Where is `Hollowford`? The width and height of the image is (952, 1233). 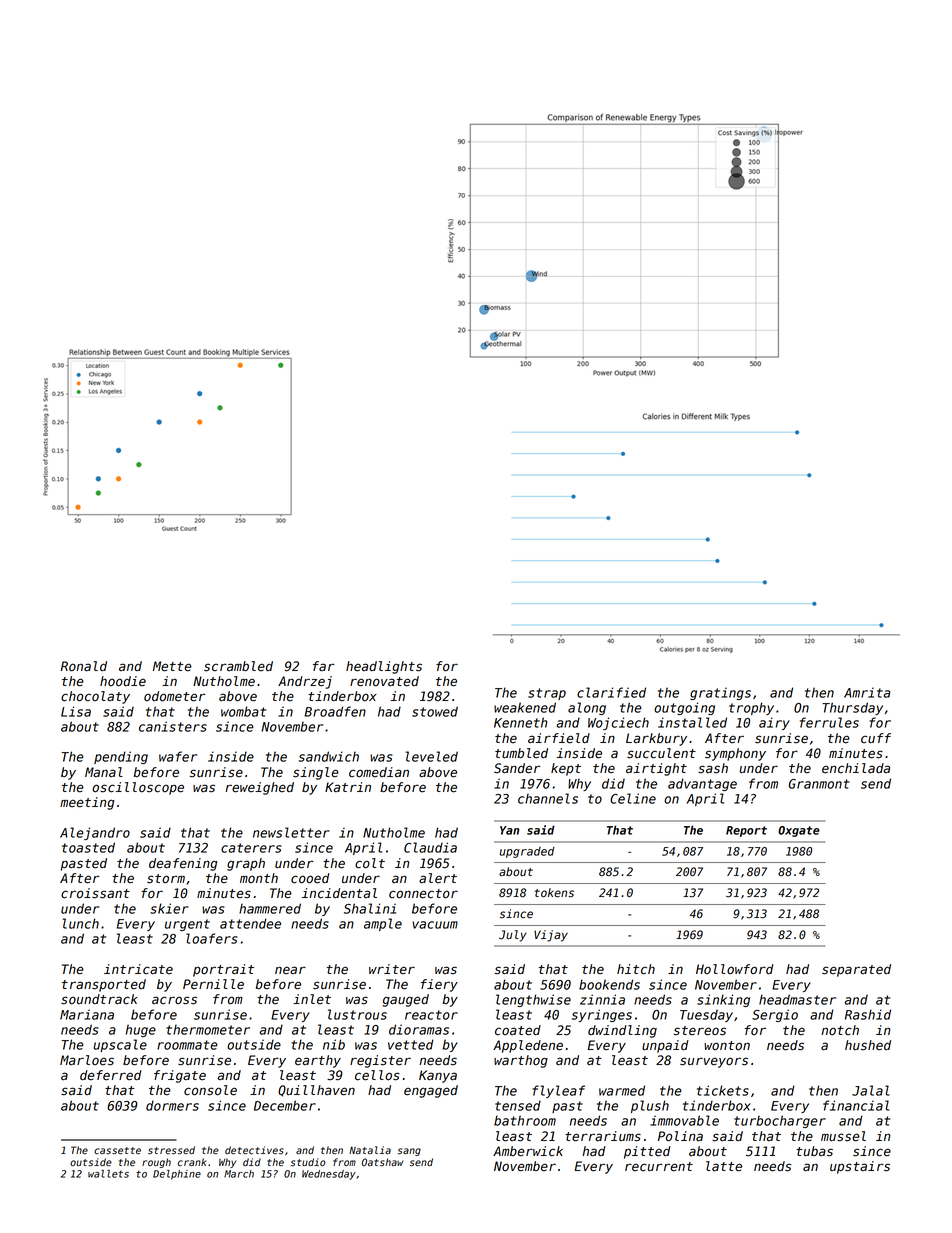
Hollowford is located at coordinates (735, 969).
